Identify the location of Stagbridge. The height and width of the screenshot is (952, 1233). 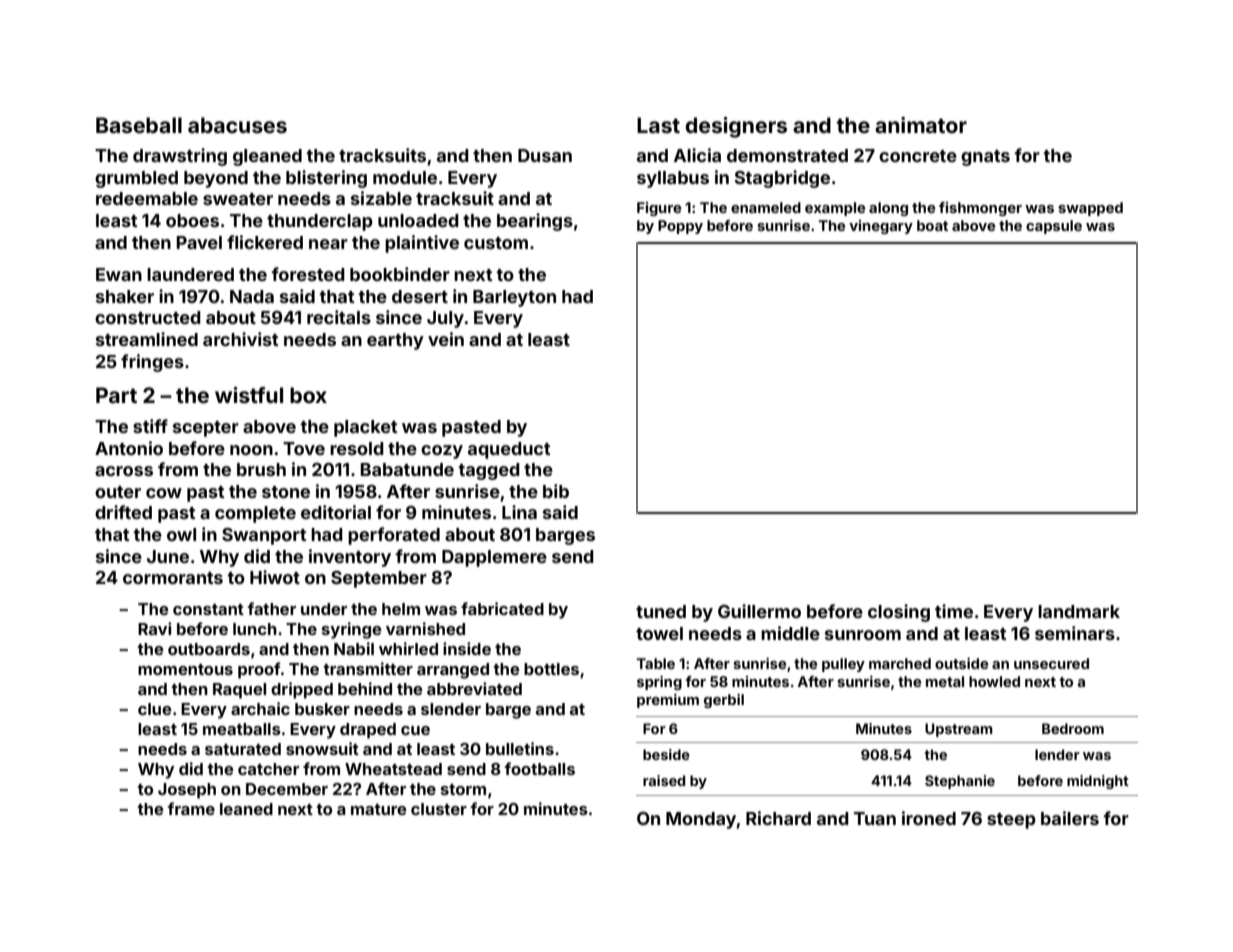
(782, 179).
